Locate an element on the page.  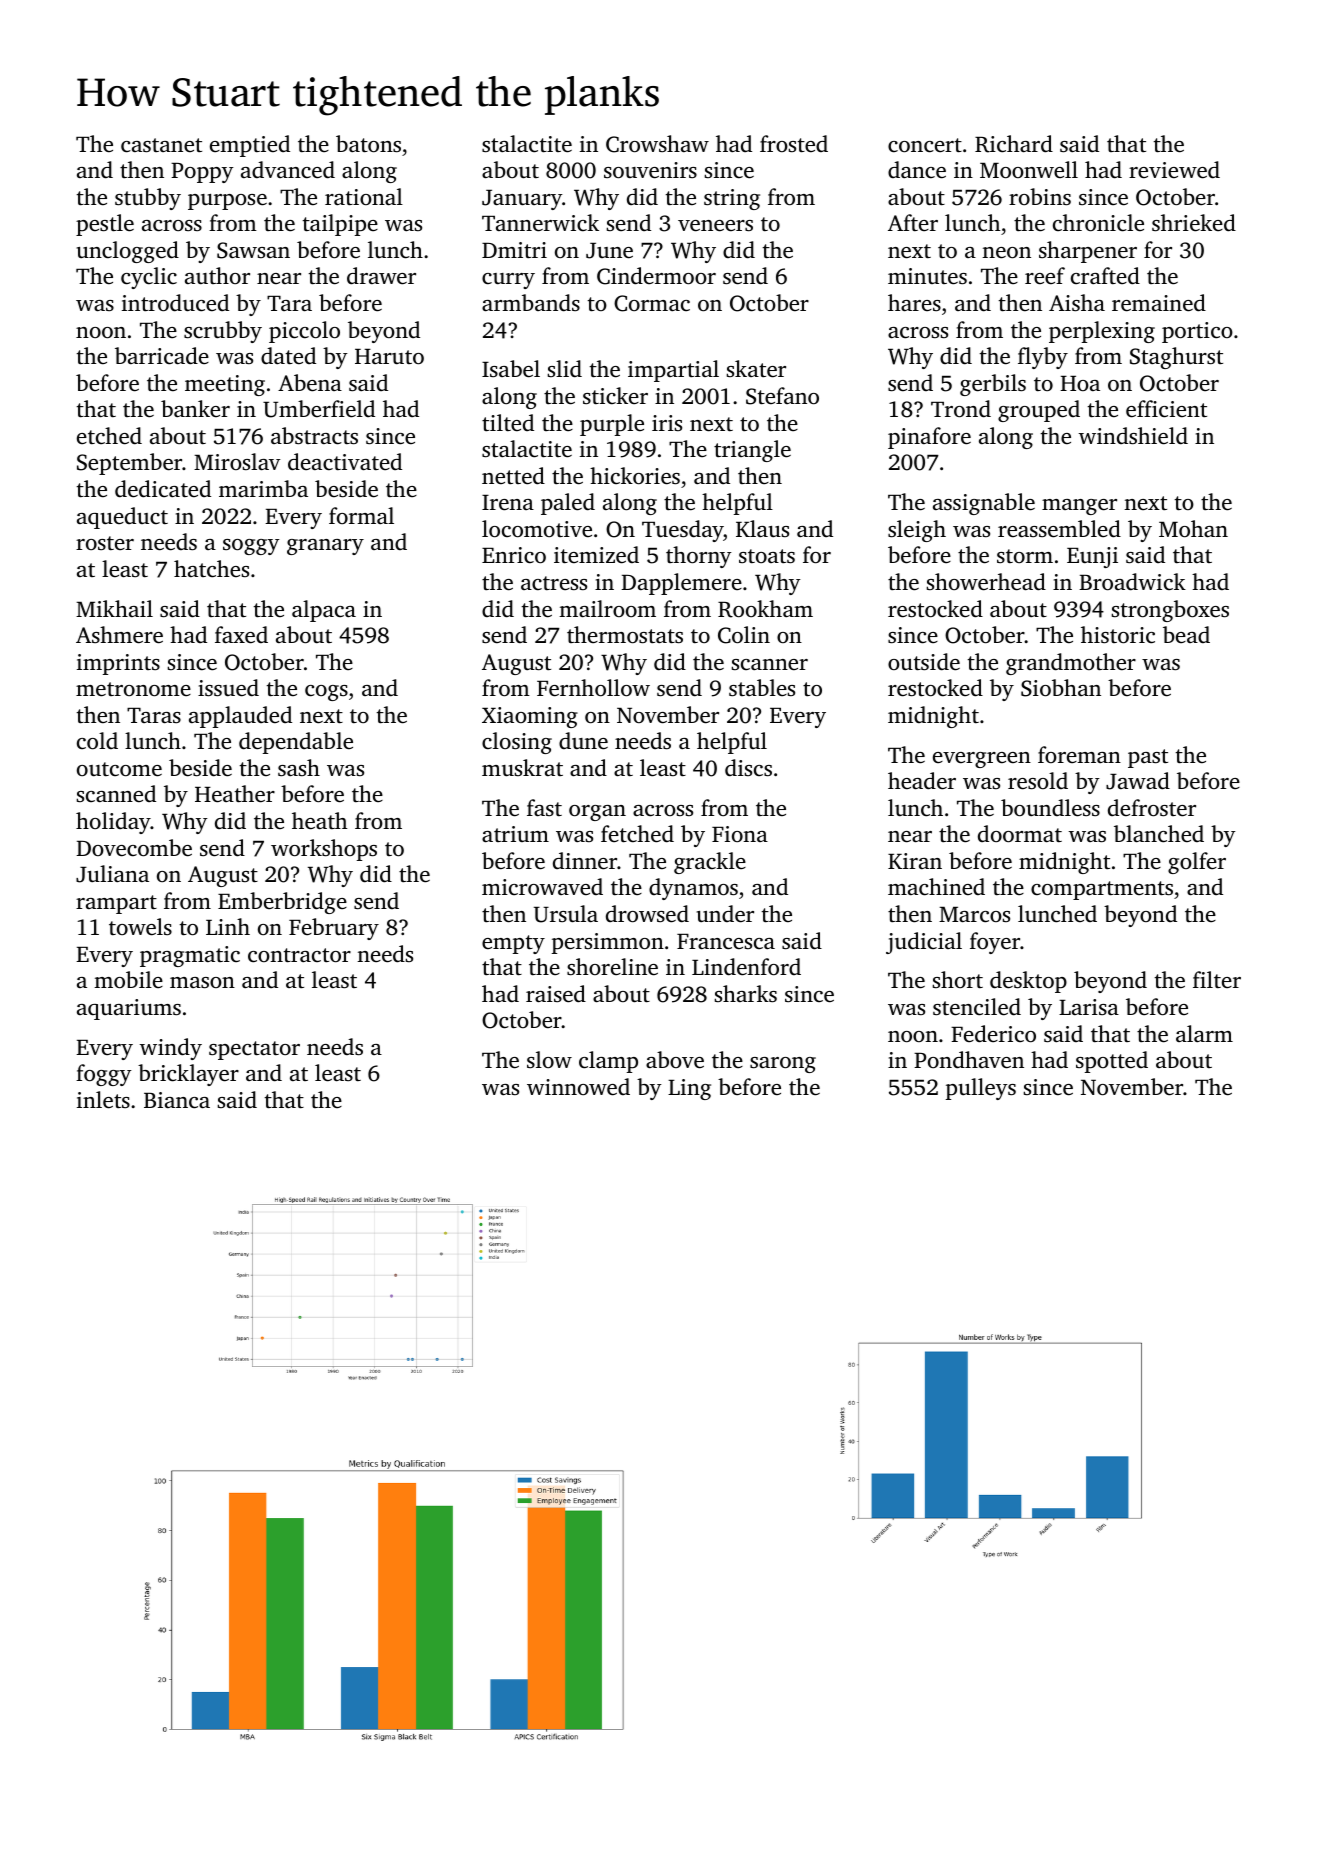
grackle is located at coordinates (710, 863).
